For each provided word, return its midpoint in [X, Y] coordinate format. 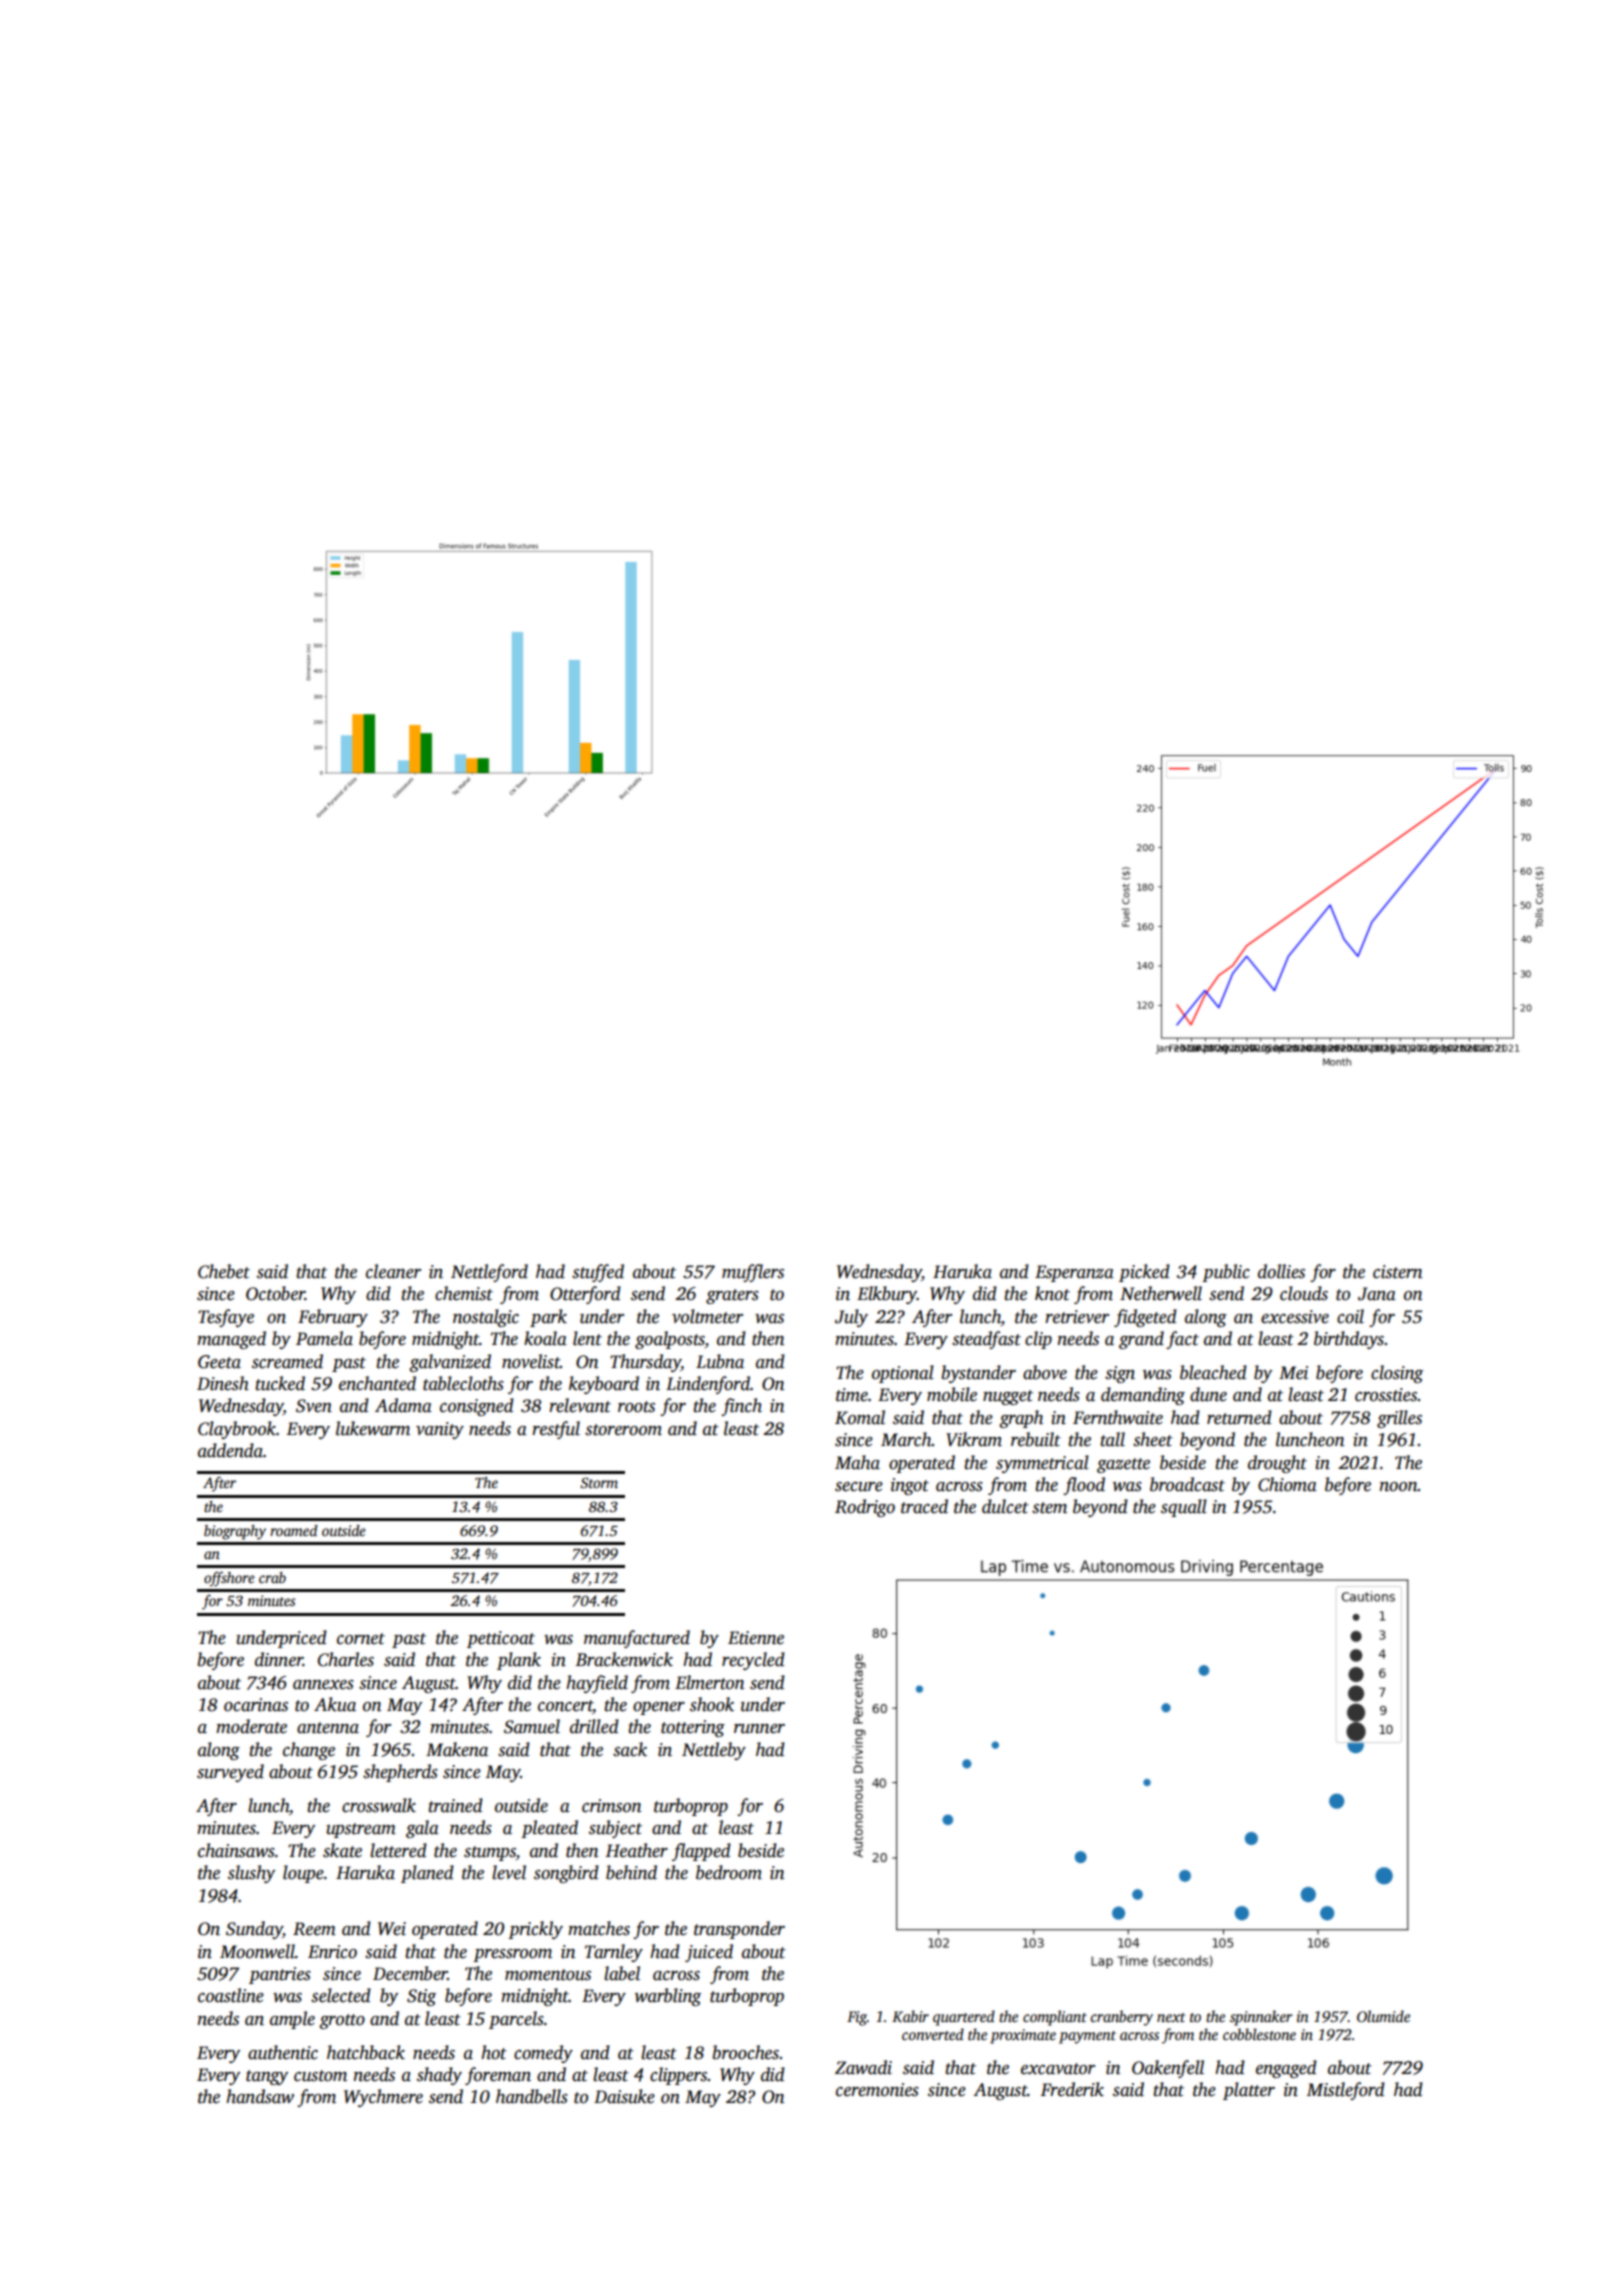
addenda [230, 1450]
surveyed [230, 1773]
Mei [1293, 1373]
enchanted [377, 1383]
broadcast [1187, 1484]
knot [1052, 1293]
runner [759, 1729]
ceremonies [877, 2090]
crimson [612, 1806]
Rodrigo [865, 1508]
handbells [532, 2096]
